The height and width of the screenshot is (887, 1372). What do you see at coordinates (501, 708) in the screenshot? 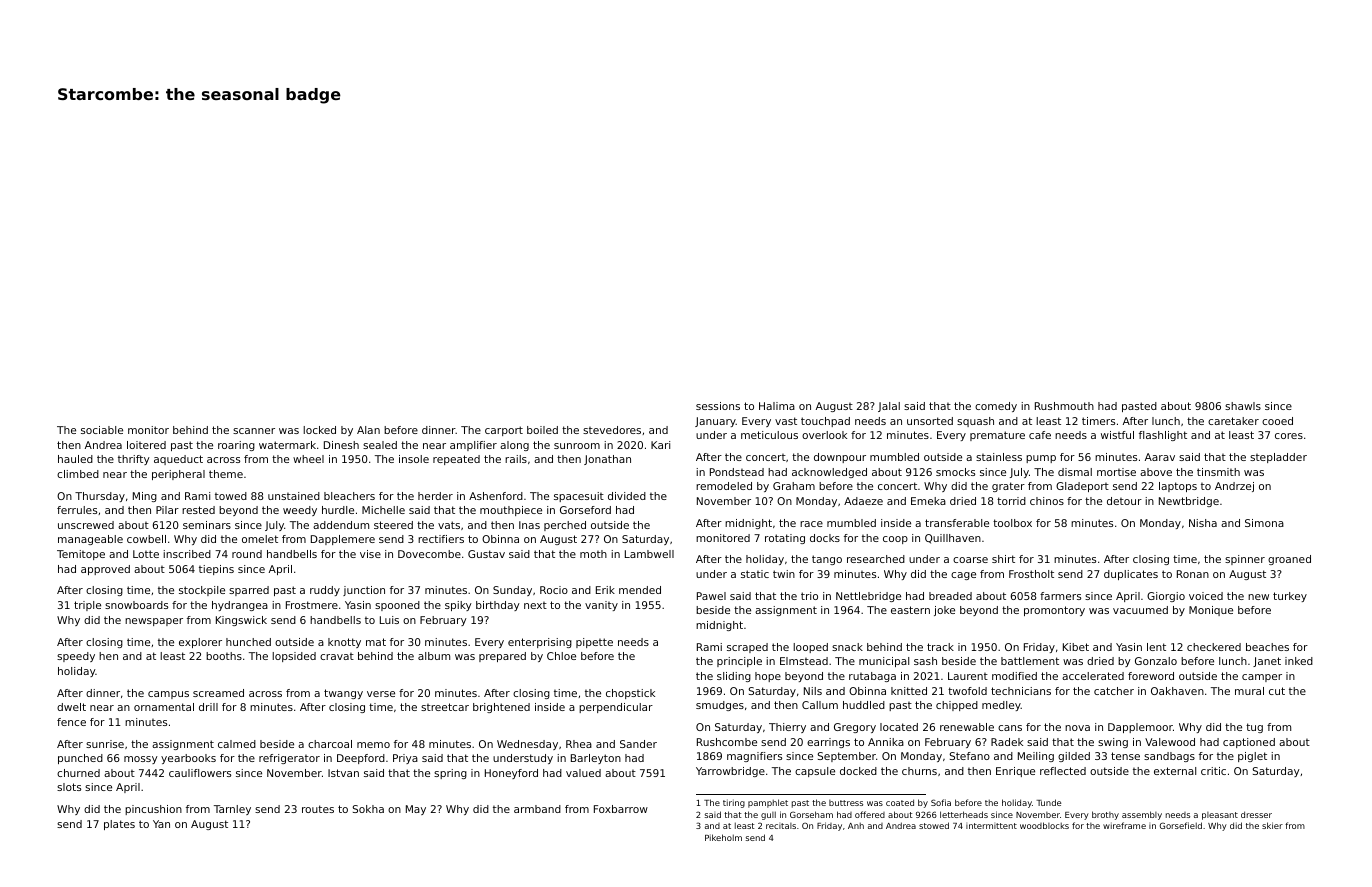
I see `brightened` at bounding box center [501, 708].
